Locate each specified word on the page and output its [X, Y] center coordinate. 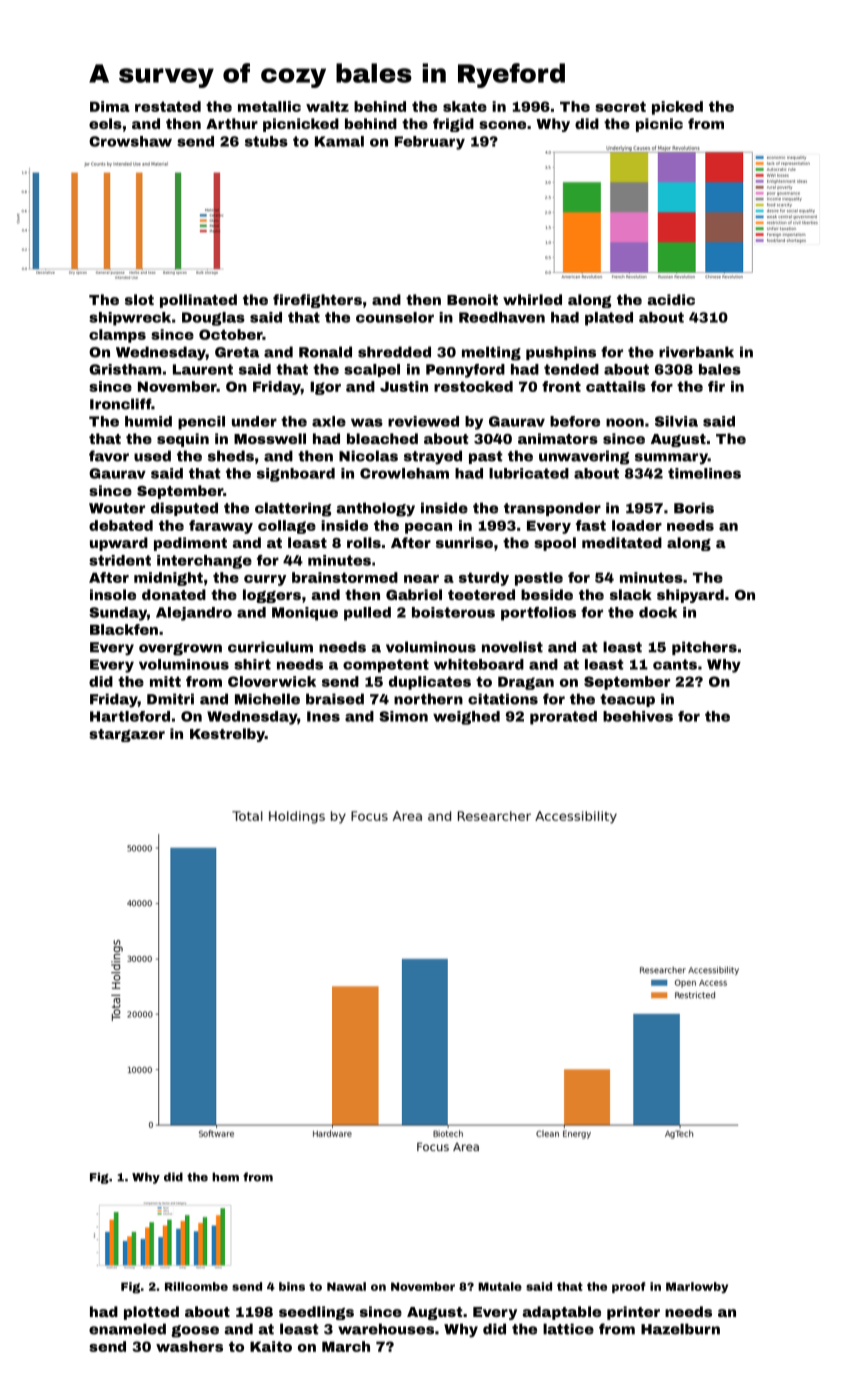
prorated [563, 718]
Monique [305, 614]
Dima [110, 106]
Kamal [339, 141]
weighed [466, 718]
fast [591, 525]
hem [225, 1177]
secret [620, 106]
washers [189, 1346]
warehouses [386, 1329]
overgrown [180, 649]
